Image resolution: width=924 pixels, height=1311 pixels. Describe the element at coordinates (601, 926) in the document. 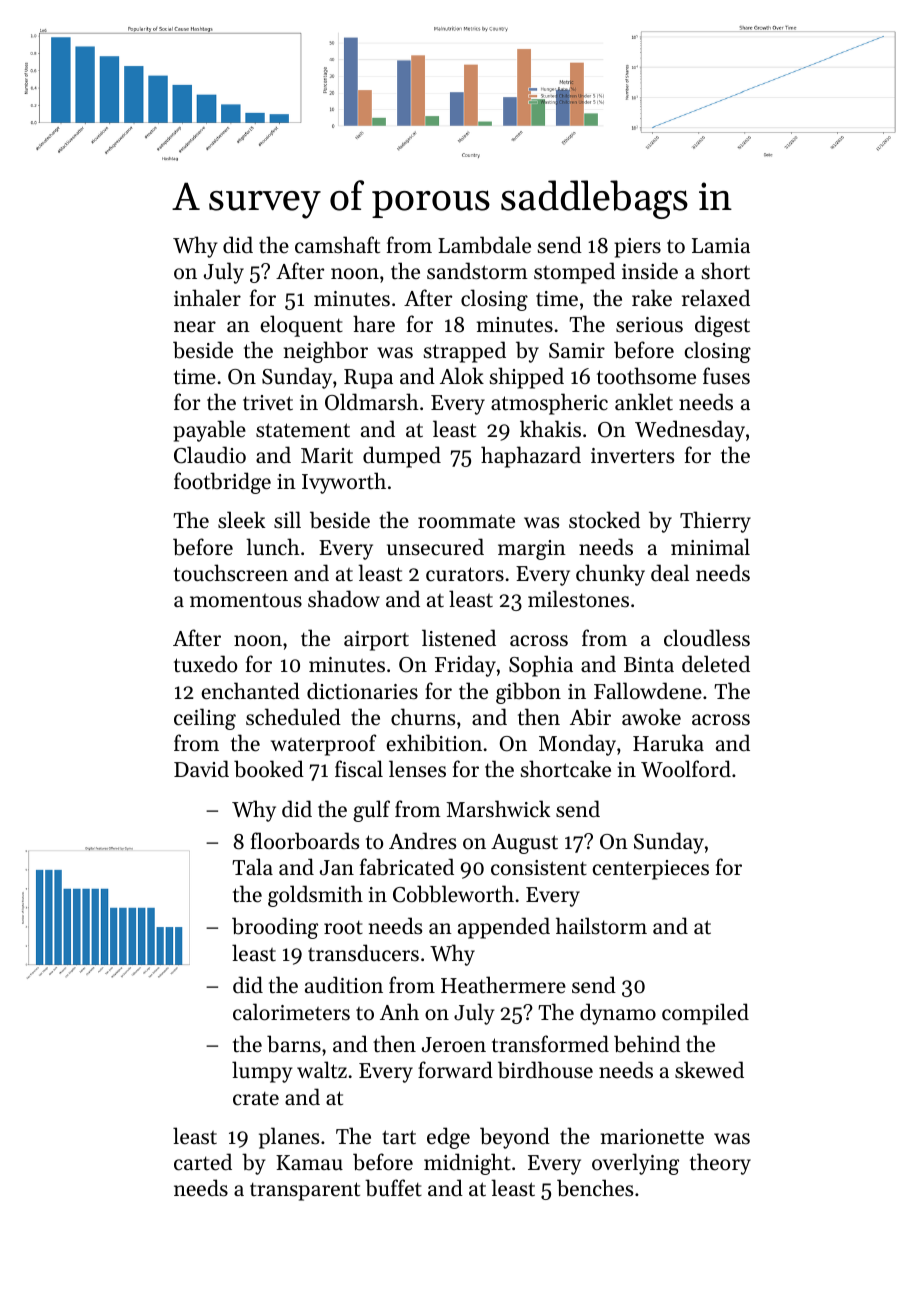

I see `hailstorm` at that location.
